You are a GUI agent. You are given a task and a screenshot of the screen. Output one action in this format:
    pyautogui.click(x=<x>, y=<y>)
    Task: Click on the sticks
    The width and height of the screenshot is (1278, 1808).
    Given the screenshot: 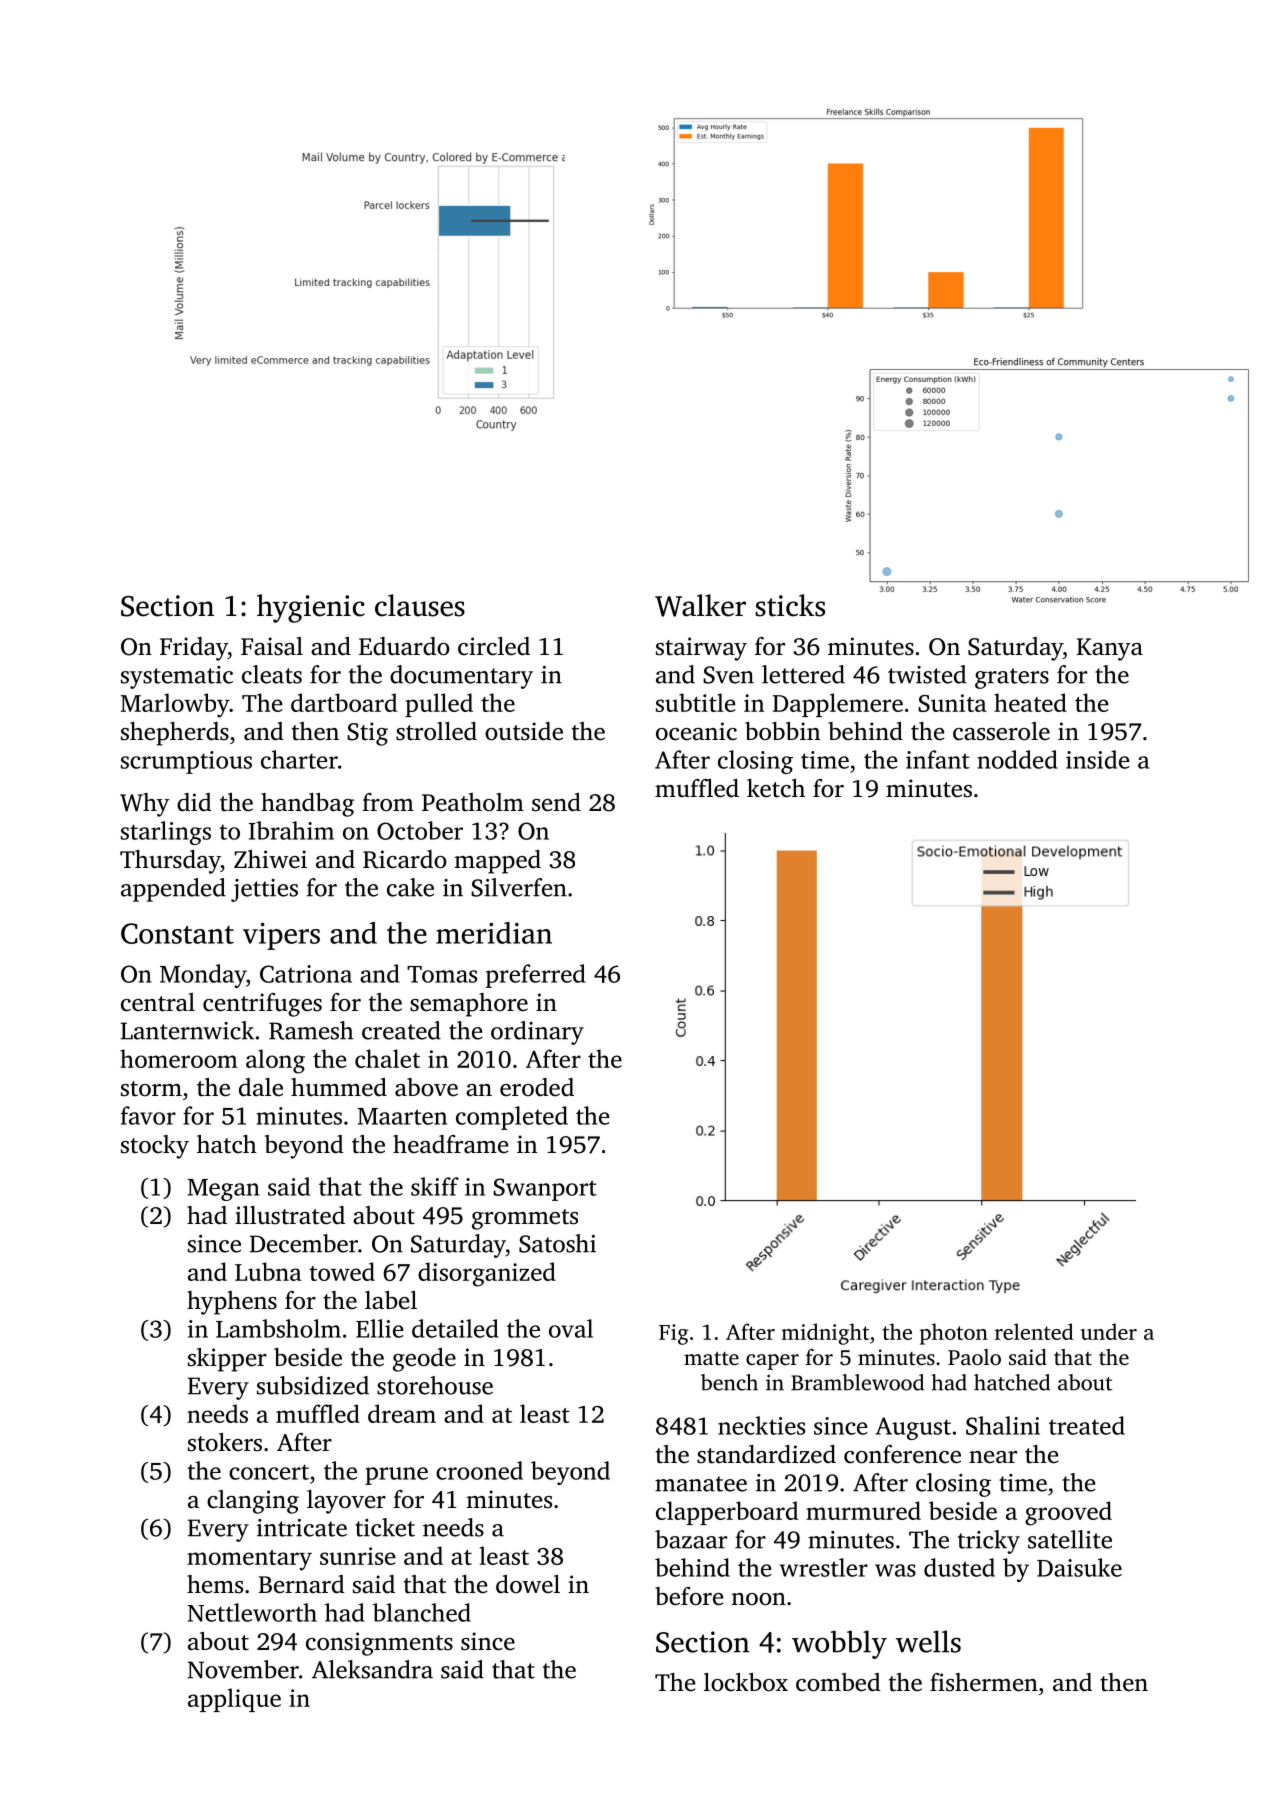 What is the action you would take?
    pyautogui.click(x=790, y=605)
